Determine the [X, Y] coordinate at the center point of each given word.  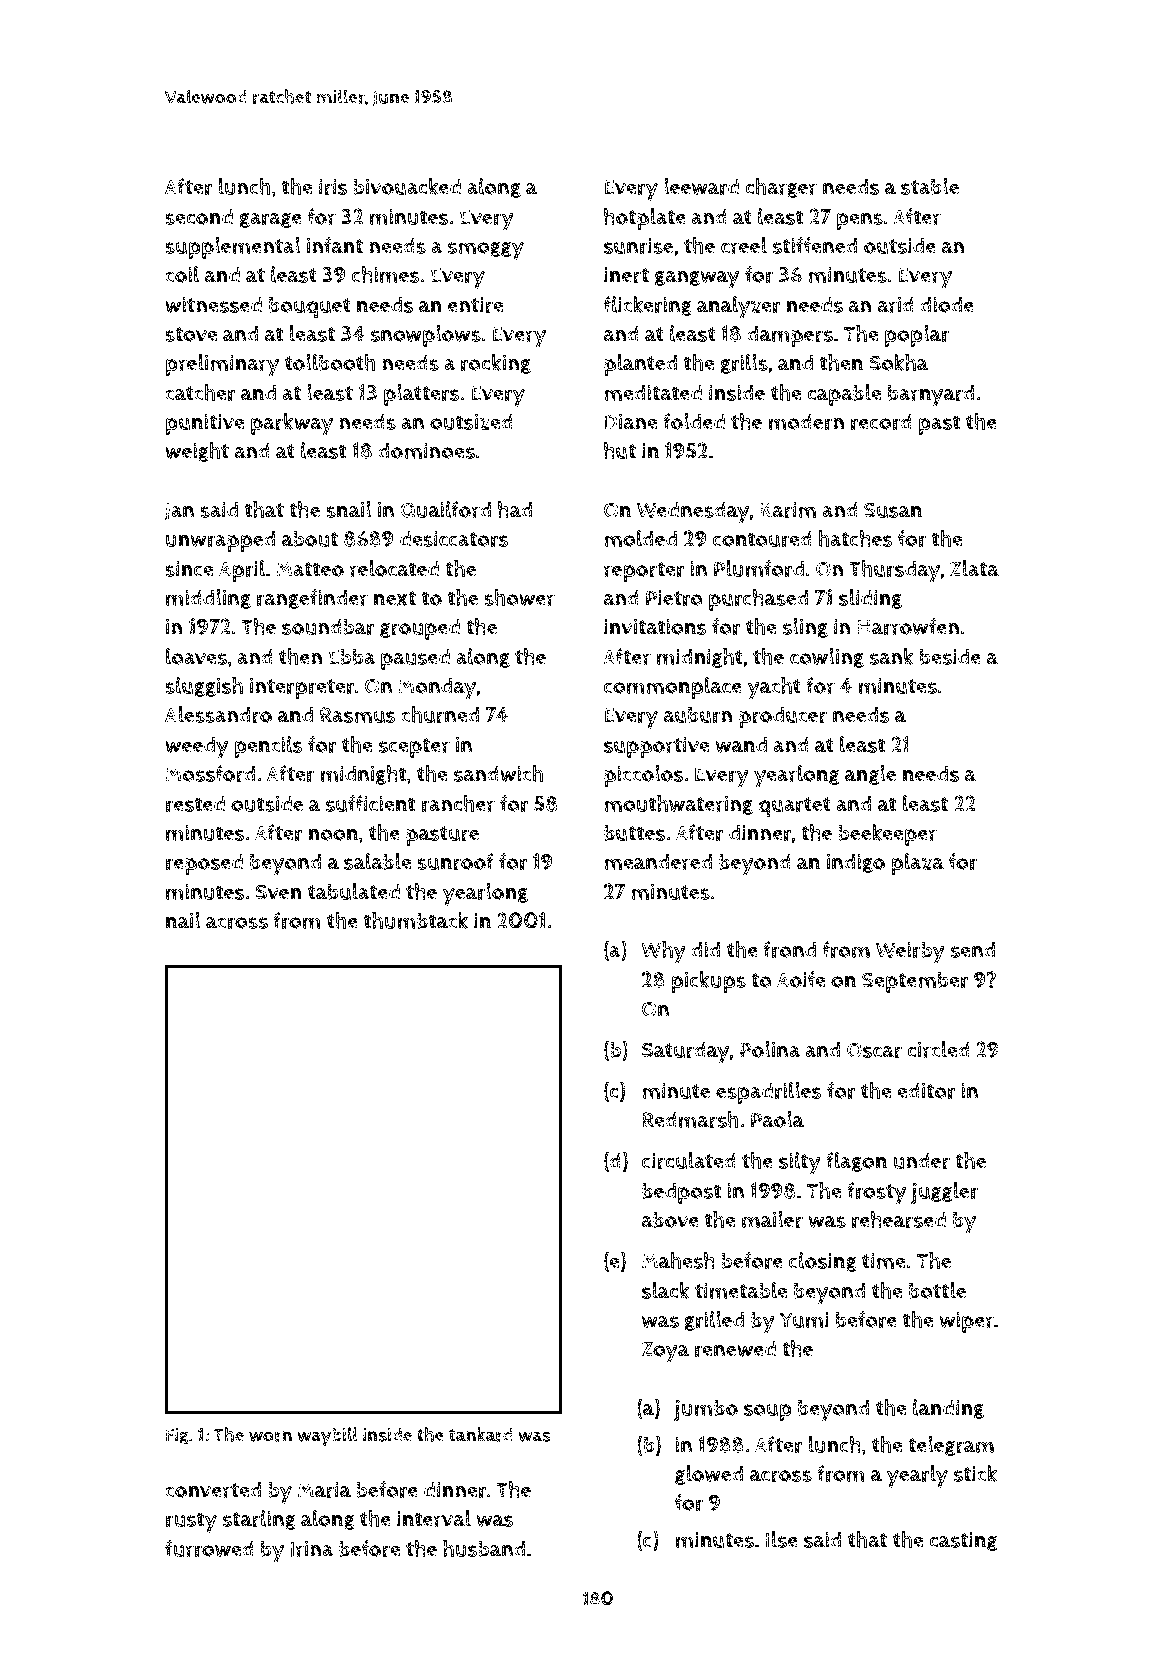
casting [963, 1541]
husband [484, 1548]
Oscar [874, 1050]
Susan [893, 510]
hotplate [645, 219]
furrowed [209, 1548]
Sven [279, 892]
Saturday [686, 1052]
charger [781, 188]
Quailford [445, 509]
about [310, 539]
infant [335, 245]
